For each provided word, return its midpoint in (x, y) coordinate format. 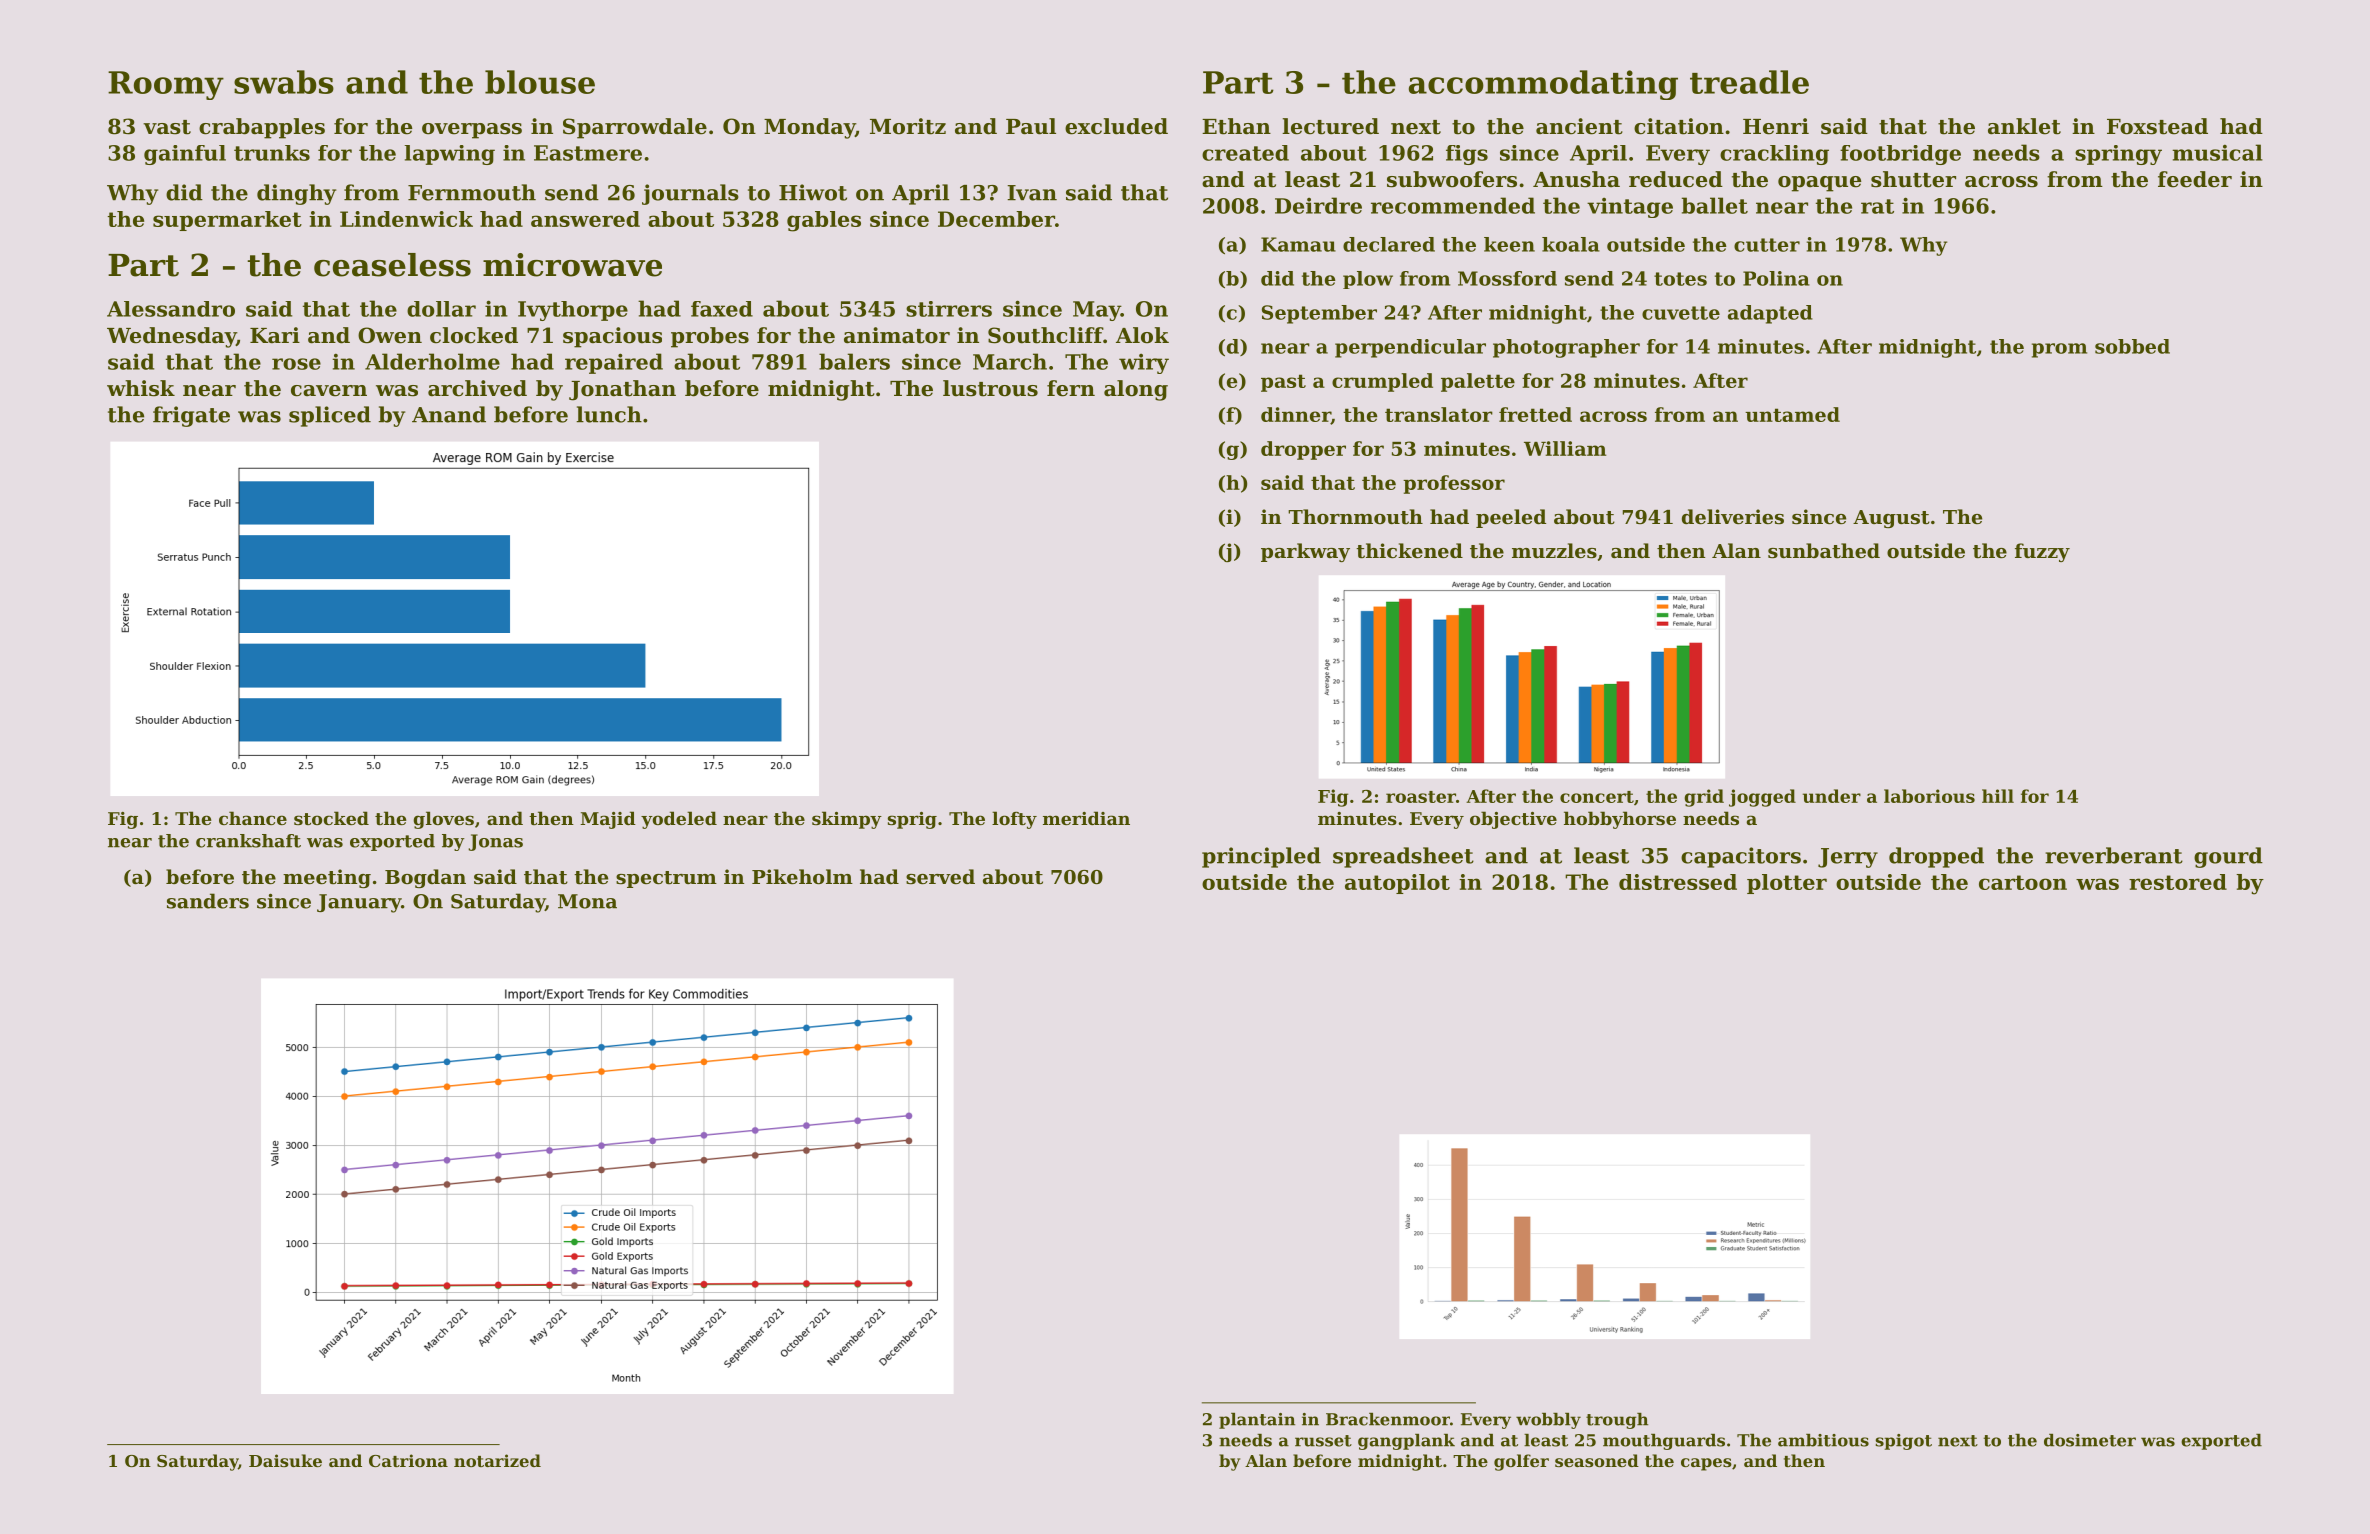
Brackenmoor (1388, 1419)
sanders (208, 901)
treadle (1749, 82)
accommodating (1543, 85)
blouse (540, 82)
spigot (1904, 1442)
